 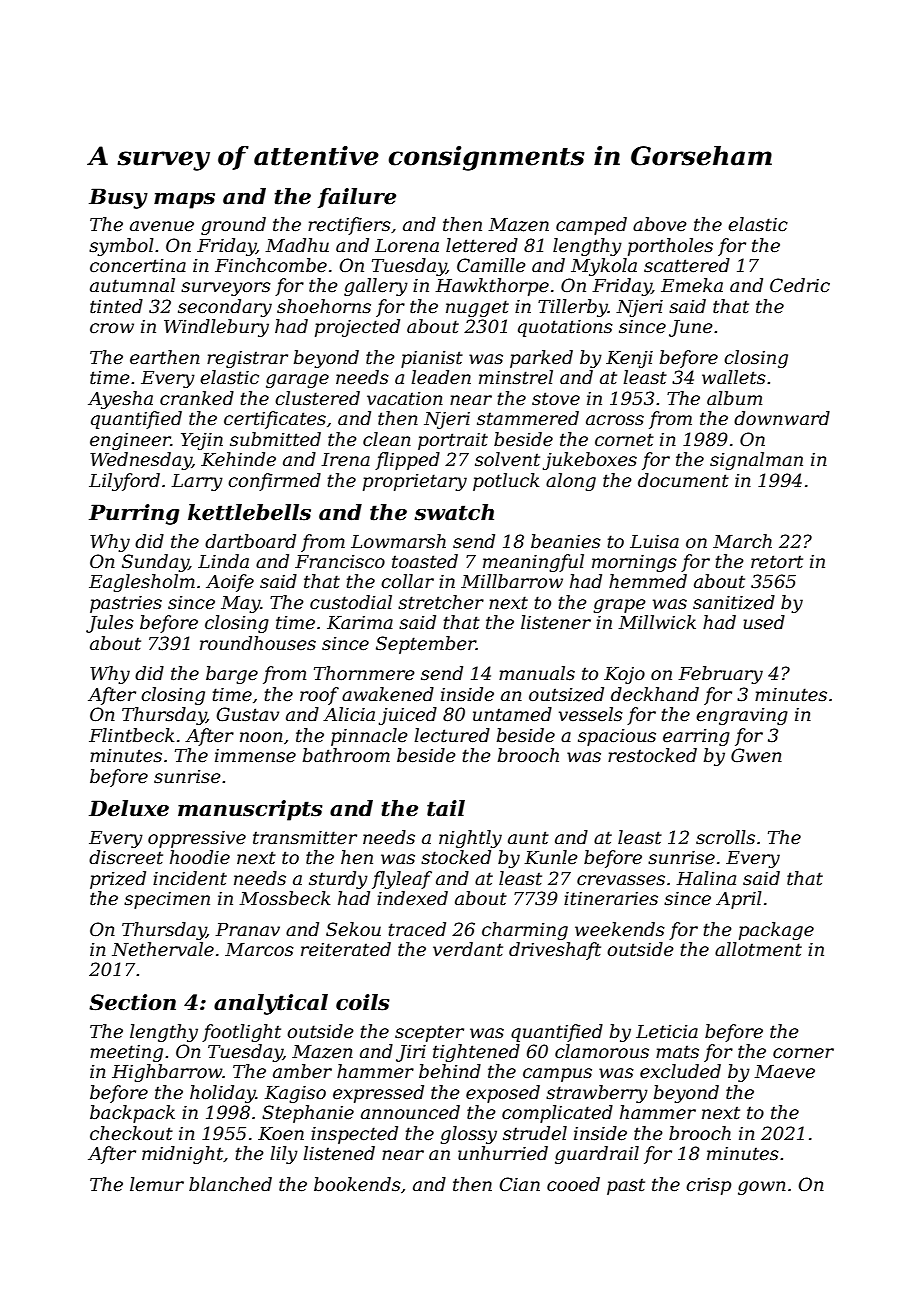 I want to click on toasted, so click(x=425, y=561).
